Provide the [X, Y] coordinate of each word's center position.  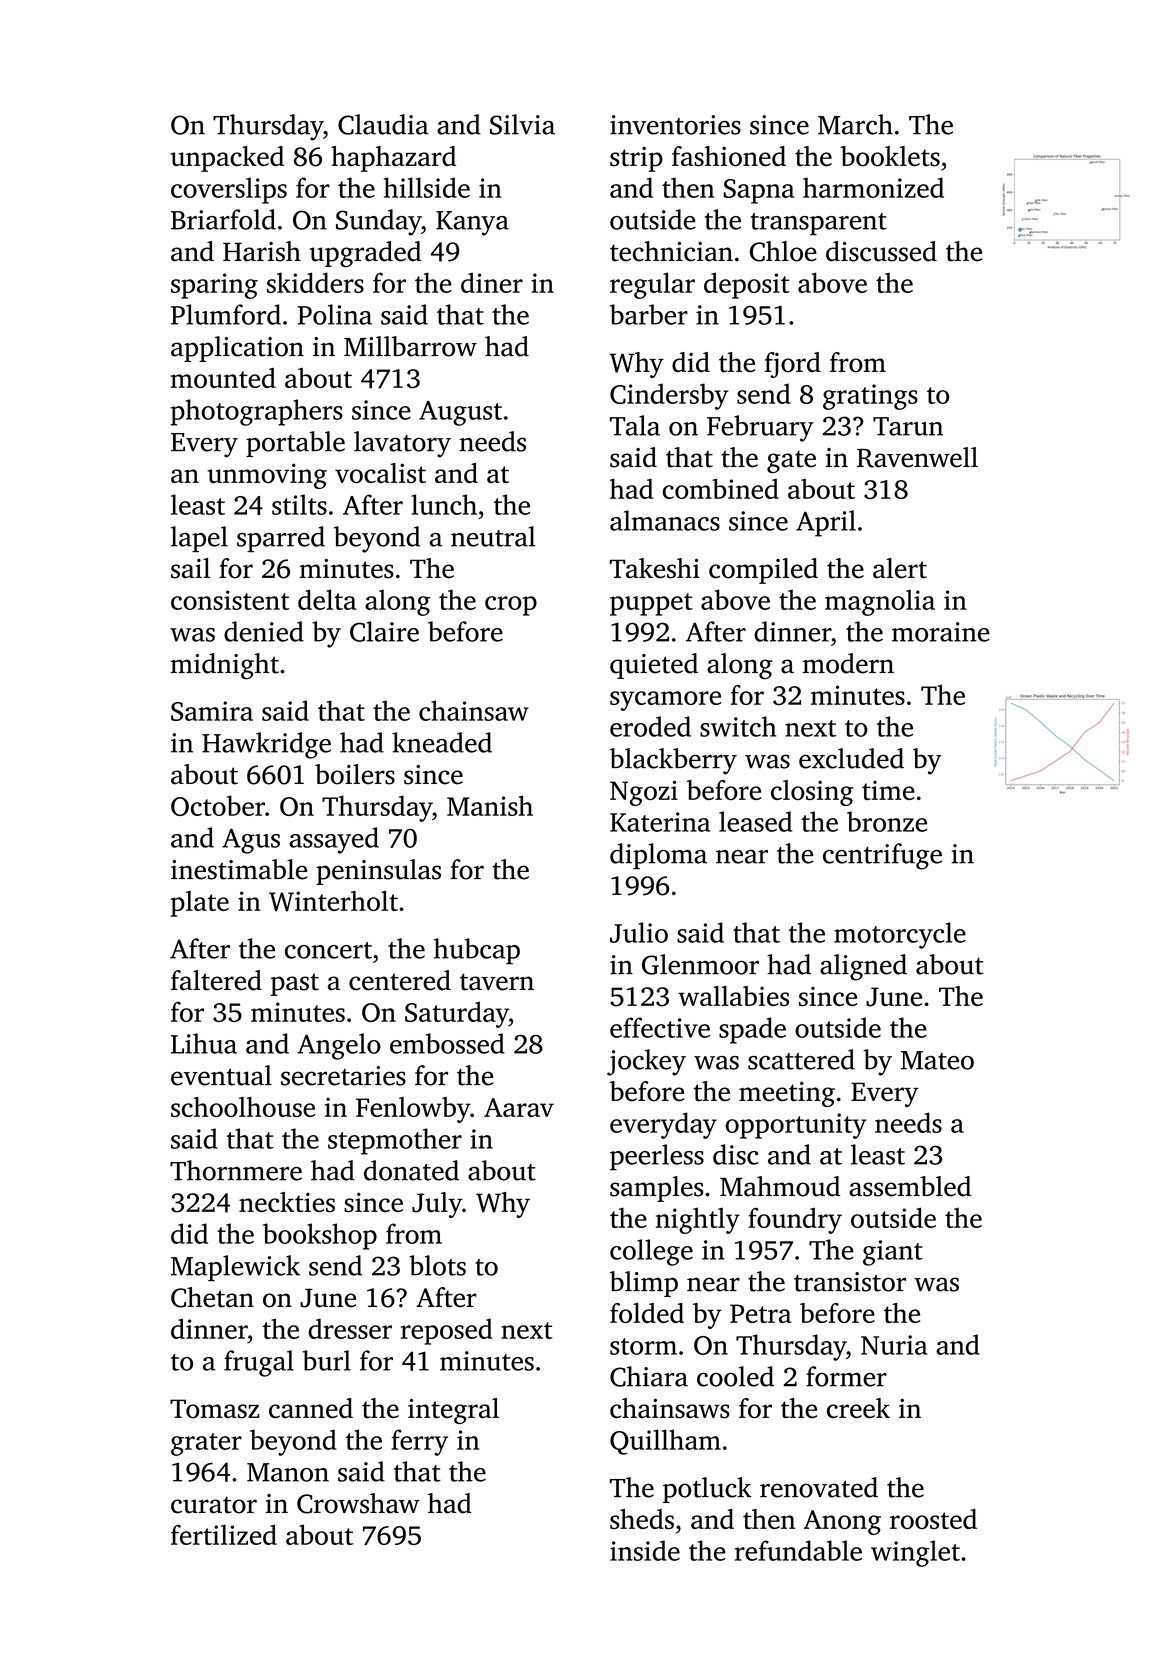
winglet [915, 1553]
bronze [887, 821]
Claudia [383, 124]
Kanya [472, 223]
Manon [288, 1472]
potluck [707, 1490]
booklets [890, 156]
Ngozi [644, 793]
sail [190, 568]
